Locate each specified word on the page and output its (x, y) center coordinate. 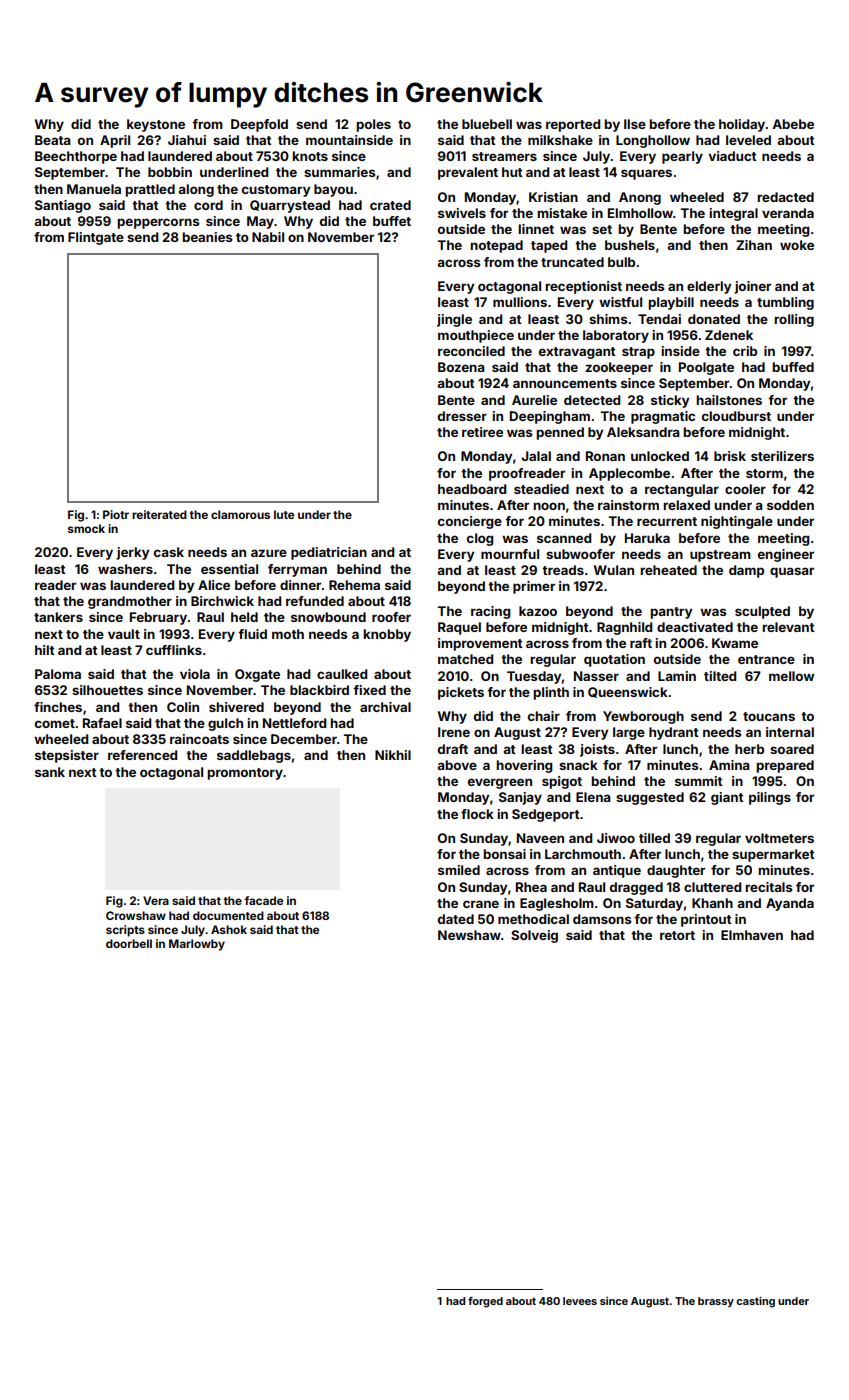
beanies (207, 237)
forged (485, 1302)
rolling (794, 320)
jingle (454, 320)
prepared (785, 766)
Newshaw (469, 935)
